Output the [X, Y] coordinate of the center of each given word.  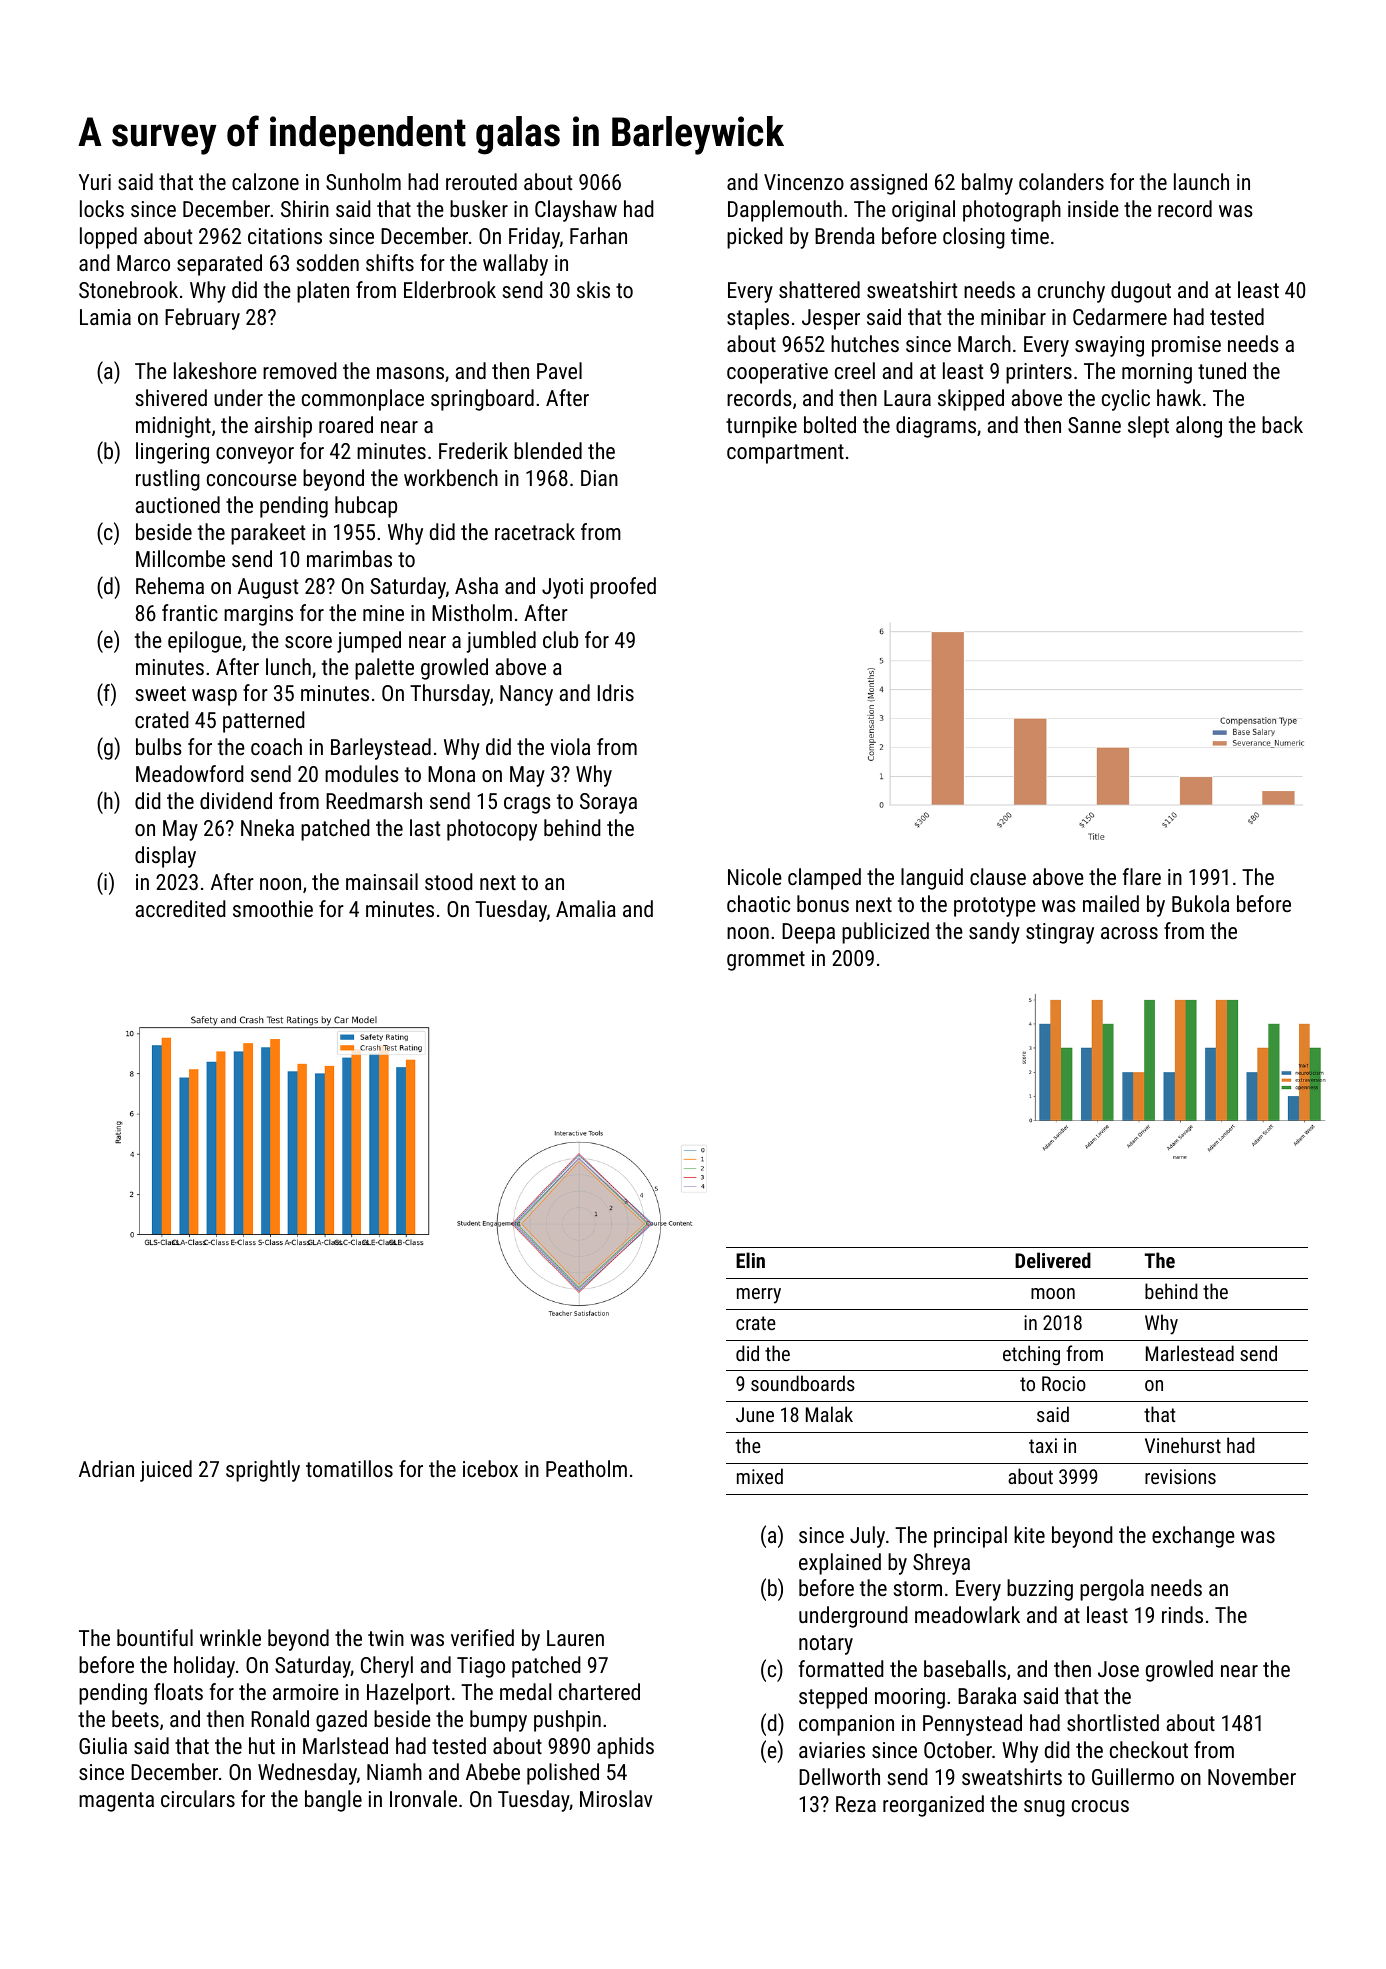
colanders [1061, 181]
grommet [766, 961]
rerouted [481, 181]
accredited [180, 908]
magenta [116, 1802]
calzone [265, 181]
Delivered [1053, 1260]
